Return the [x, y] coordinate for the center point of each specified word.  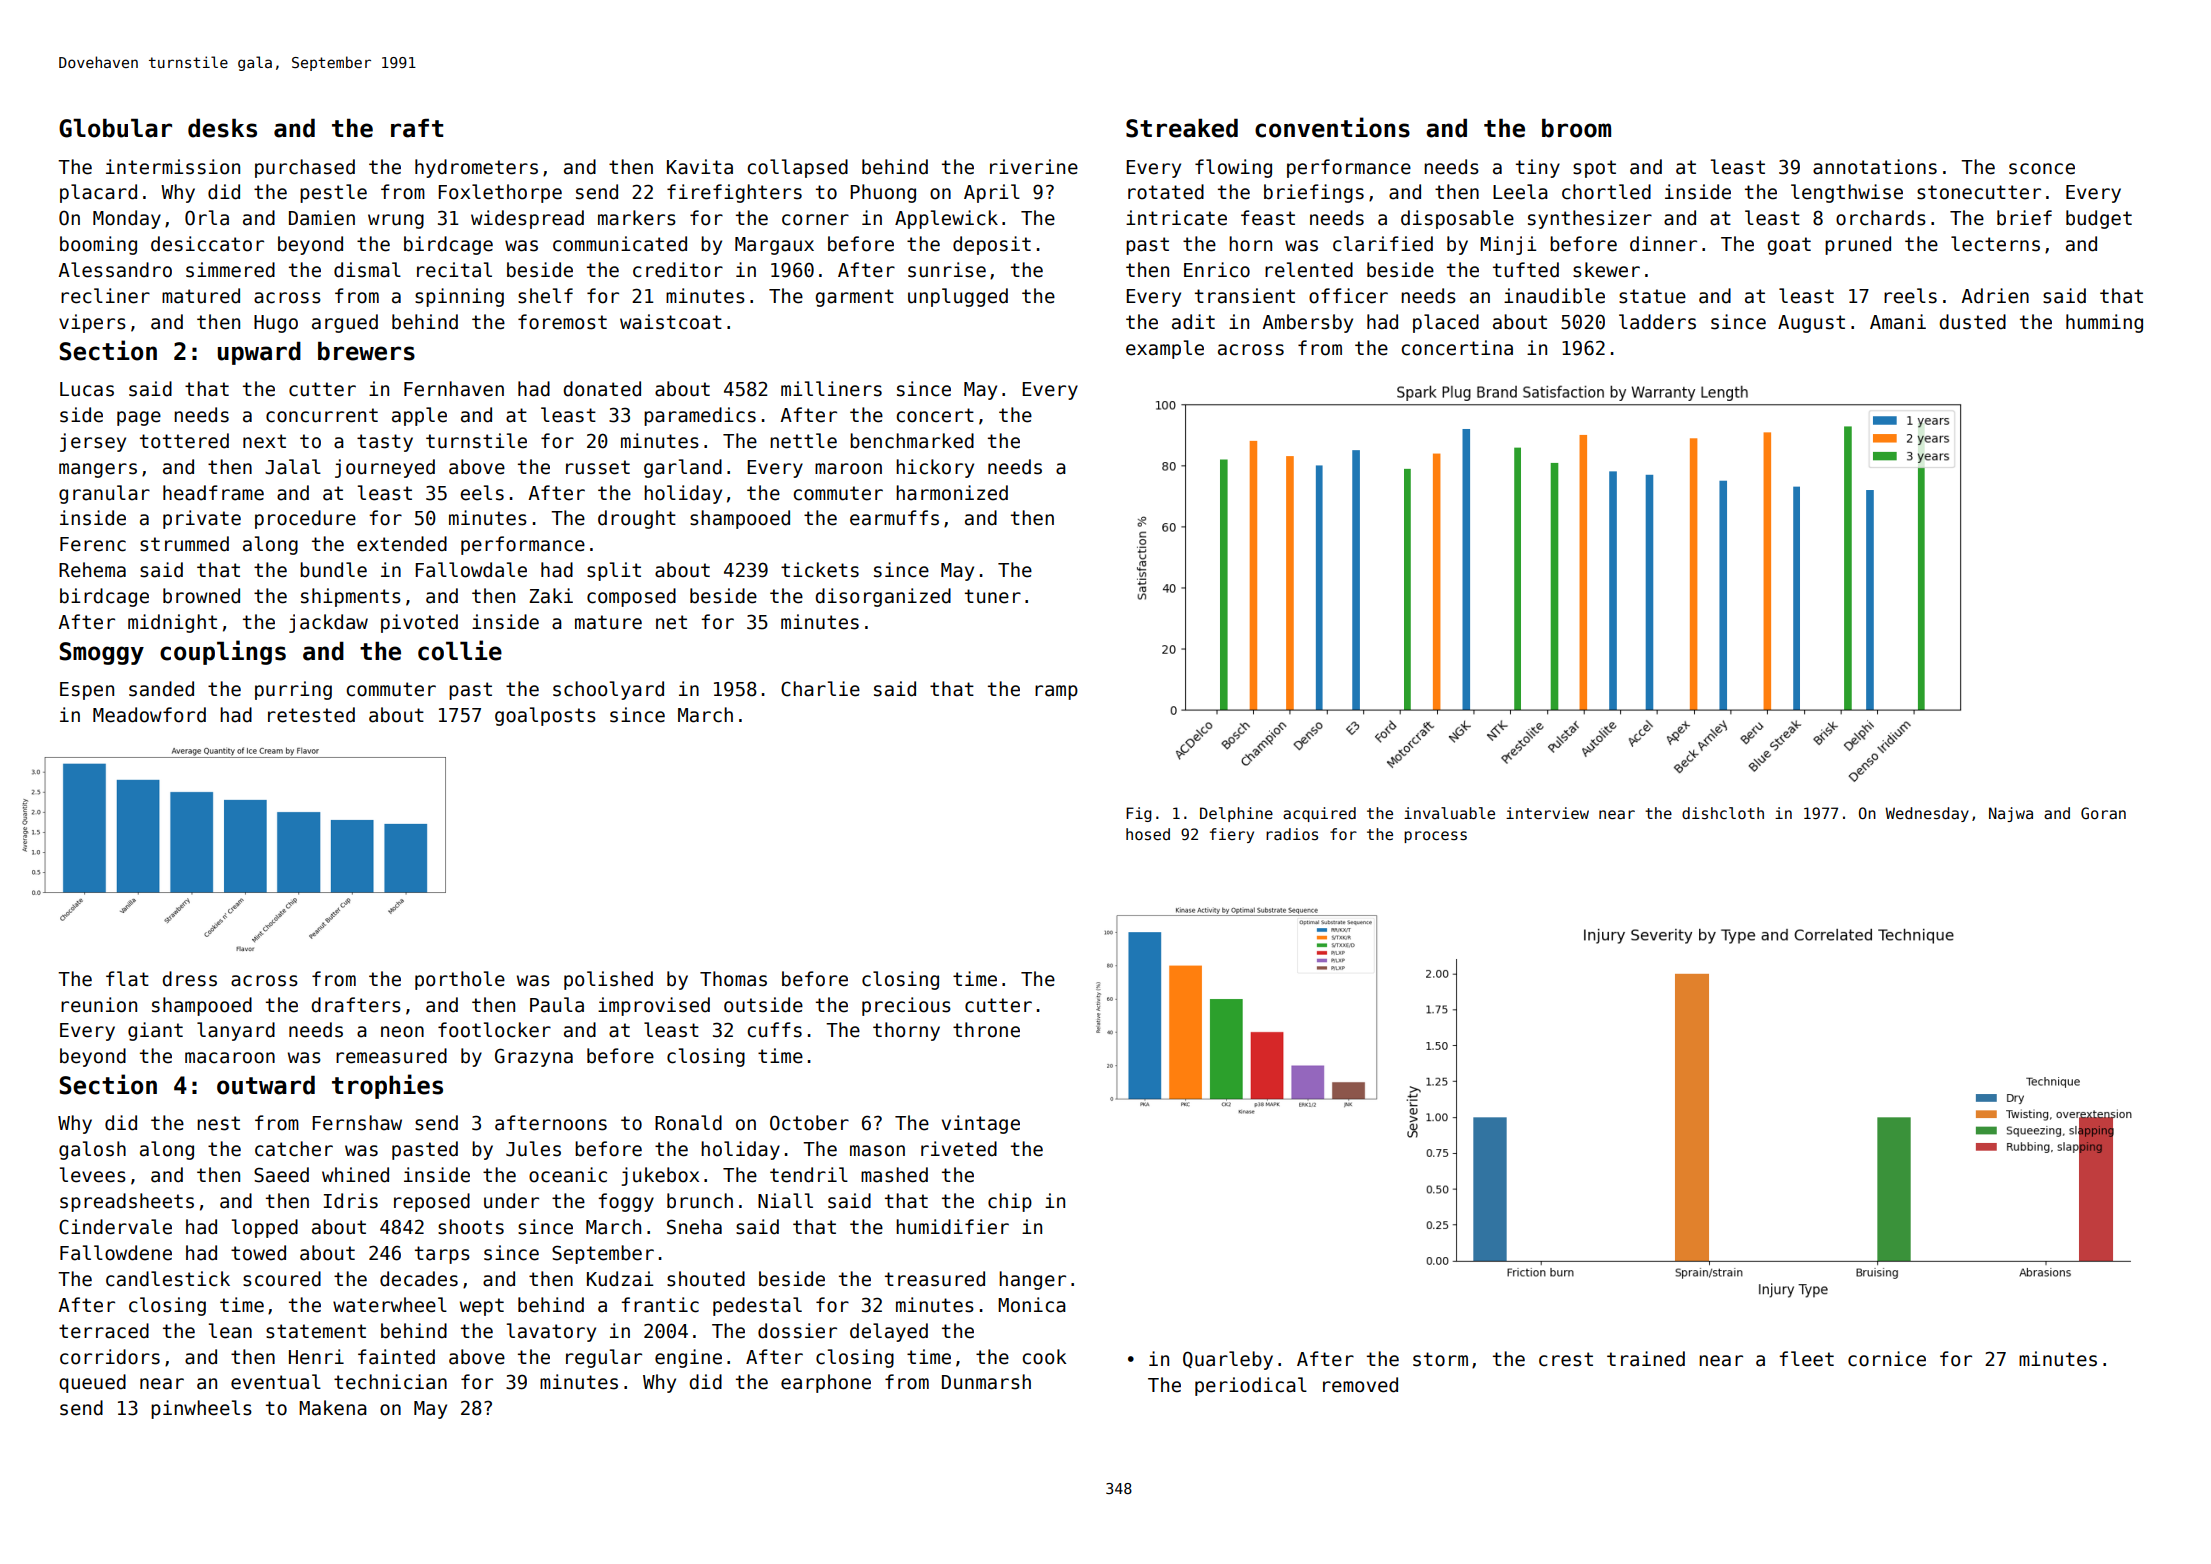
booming [98, 245]
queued [92, 1383]
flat [127, 979]
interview [1547, 813]
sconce [2042, 169]
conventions [1332, 127]
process [1435, 837]
